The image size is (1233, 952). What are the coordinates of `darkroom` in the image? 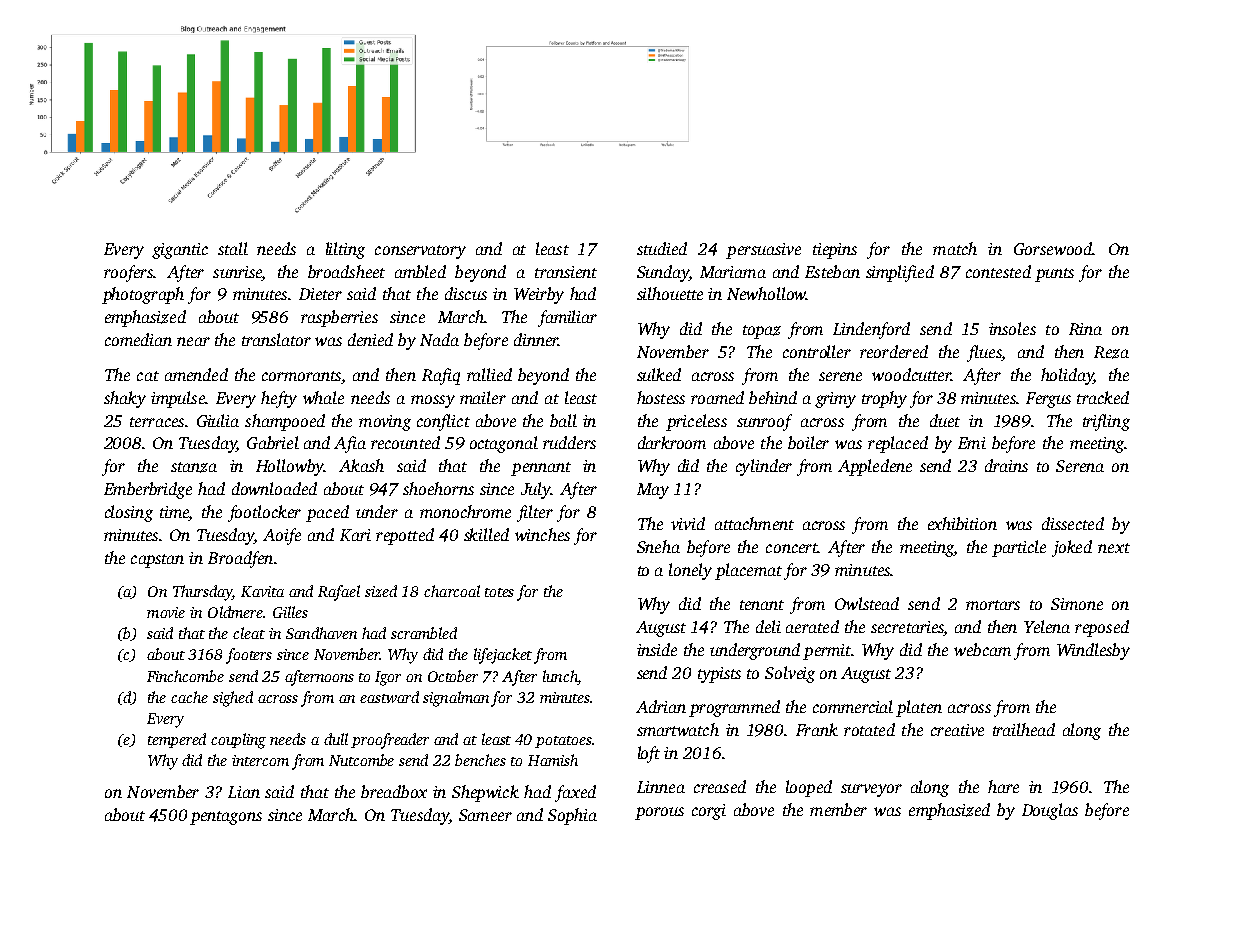 It's located at (672, 442).
